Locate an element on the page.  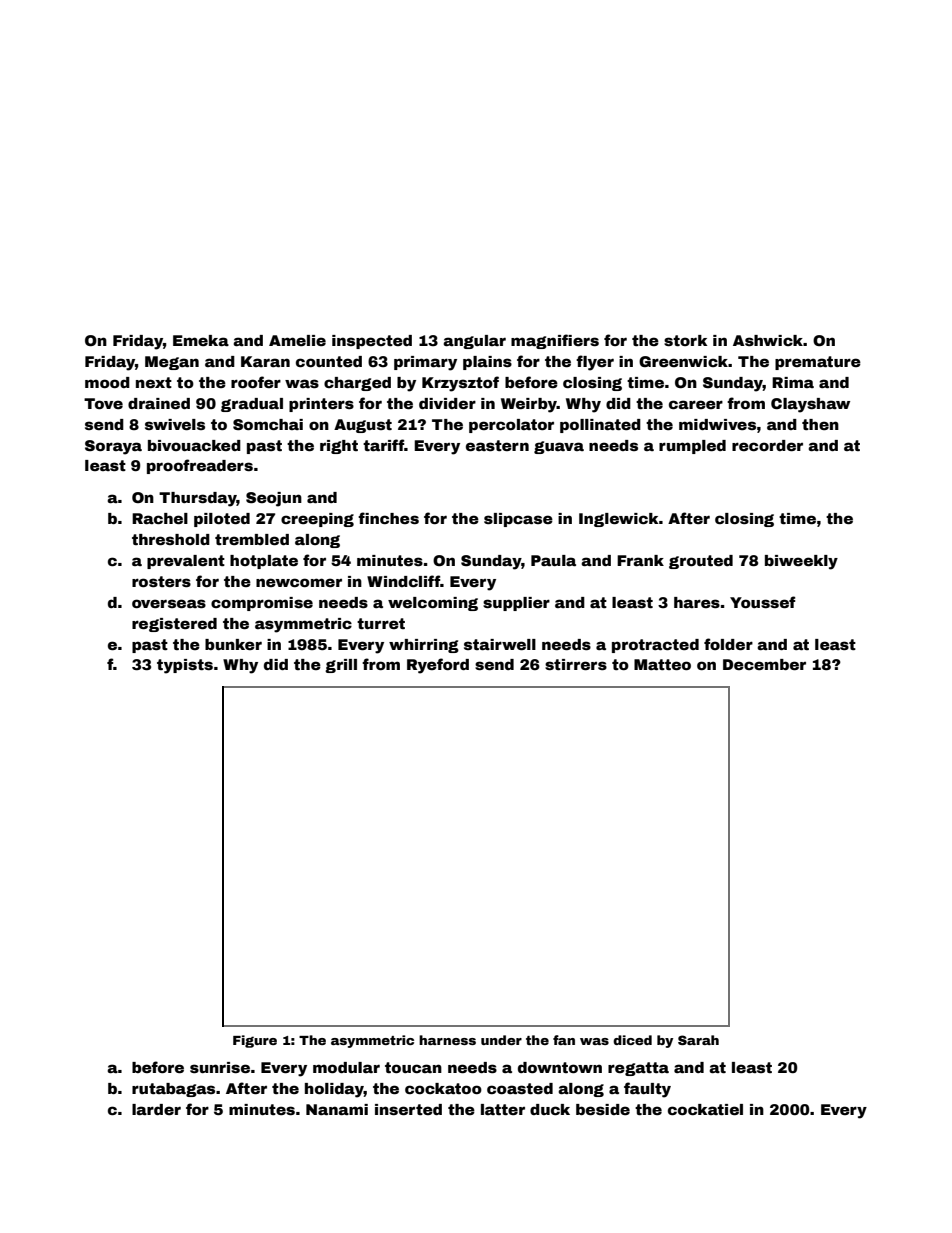
newcomer is located at coordinates (299, 582).
